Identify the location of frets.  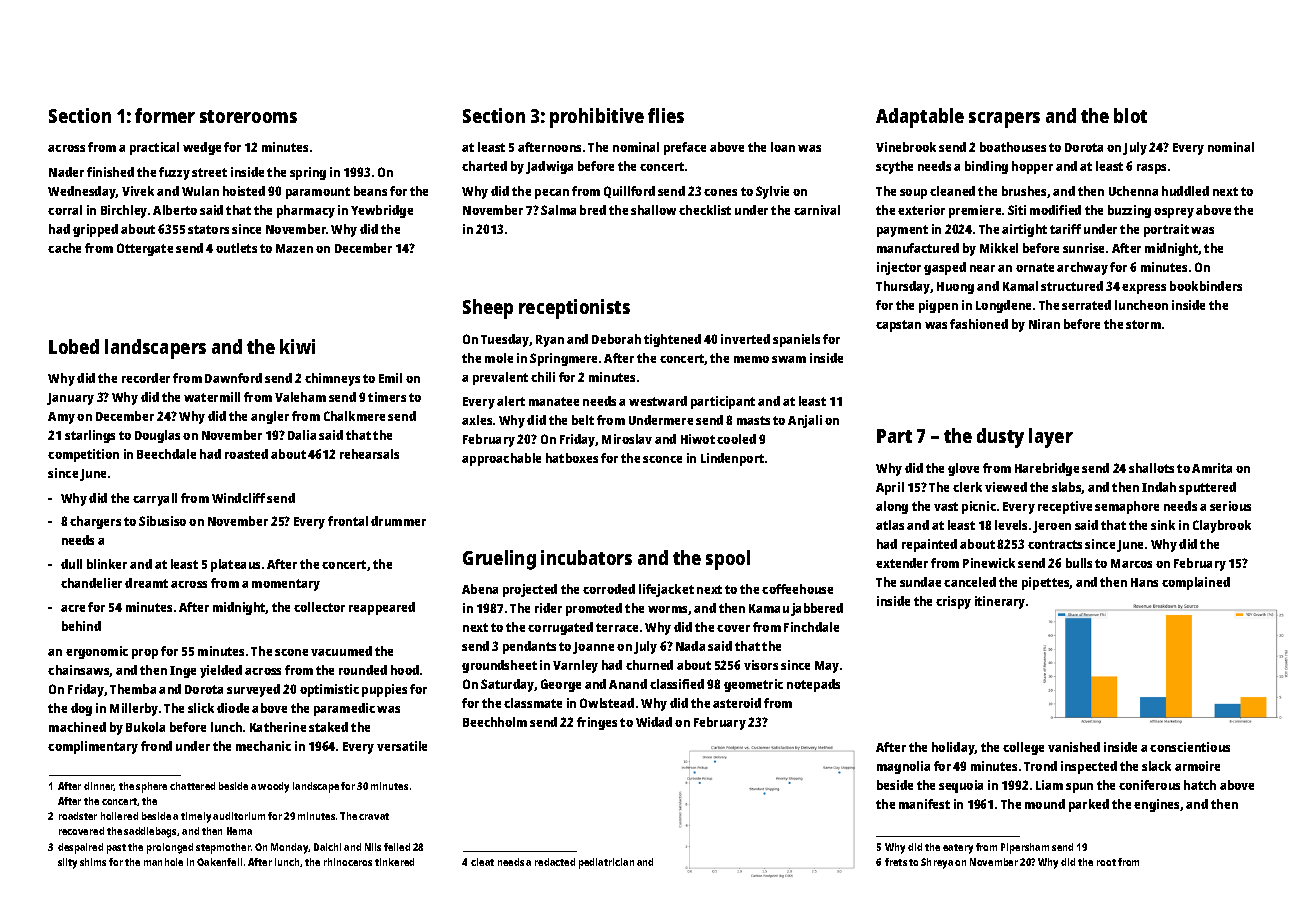
(896, 862).
